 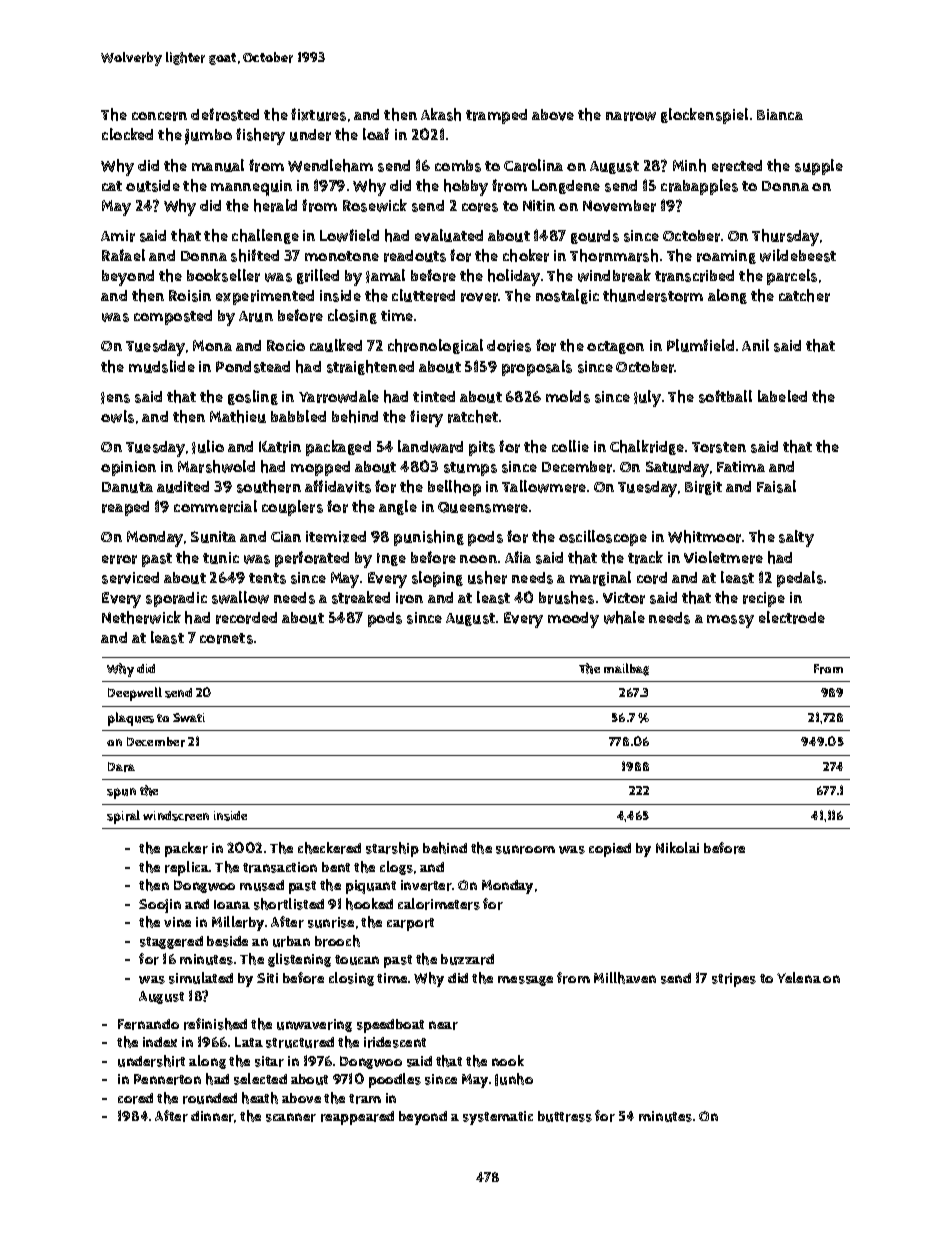 I want to click on dinner, so click(x=212, y=1116).
